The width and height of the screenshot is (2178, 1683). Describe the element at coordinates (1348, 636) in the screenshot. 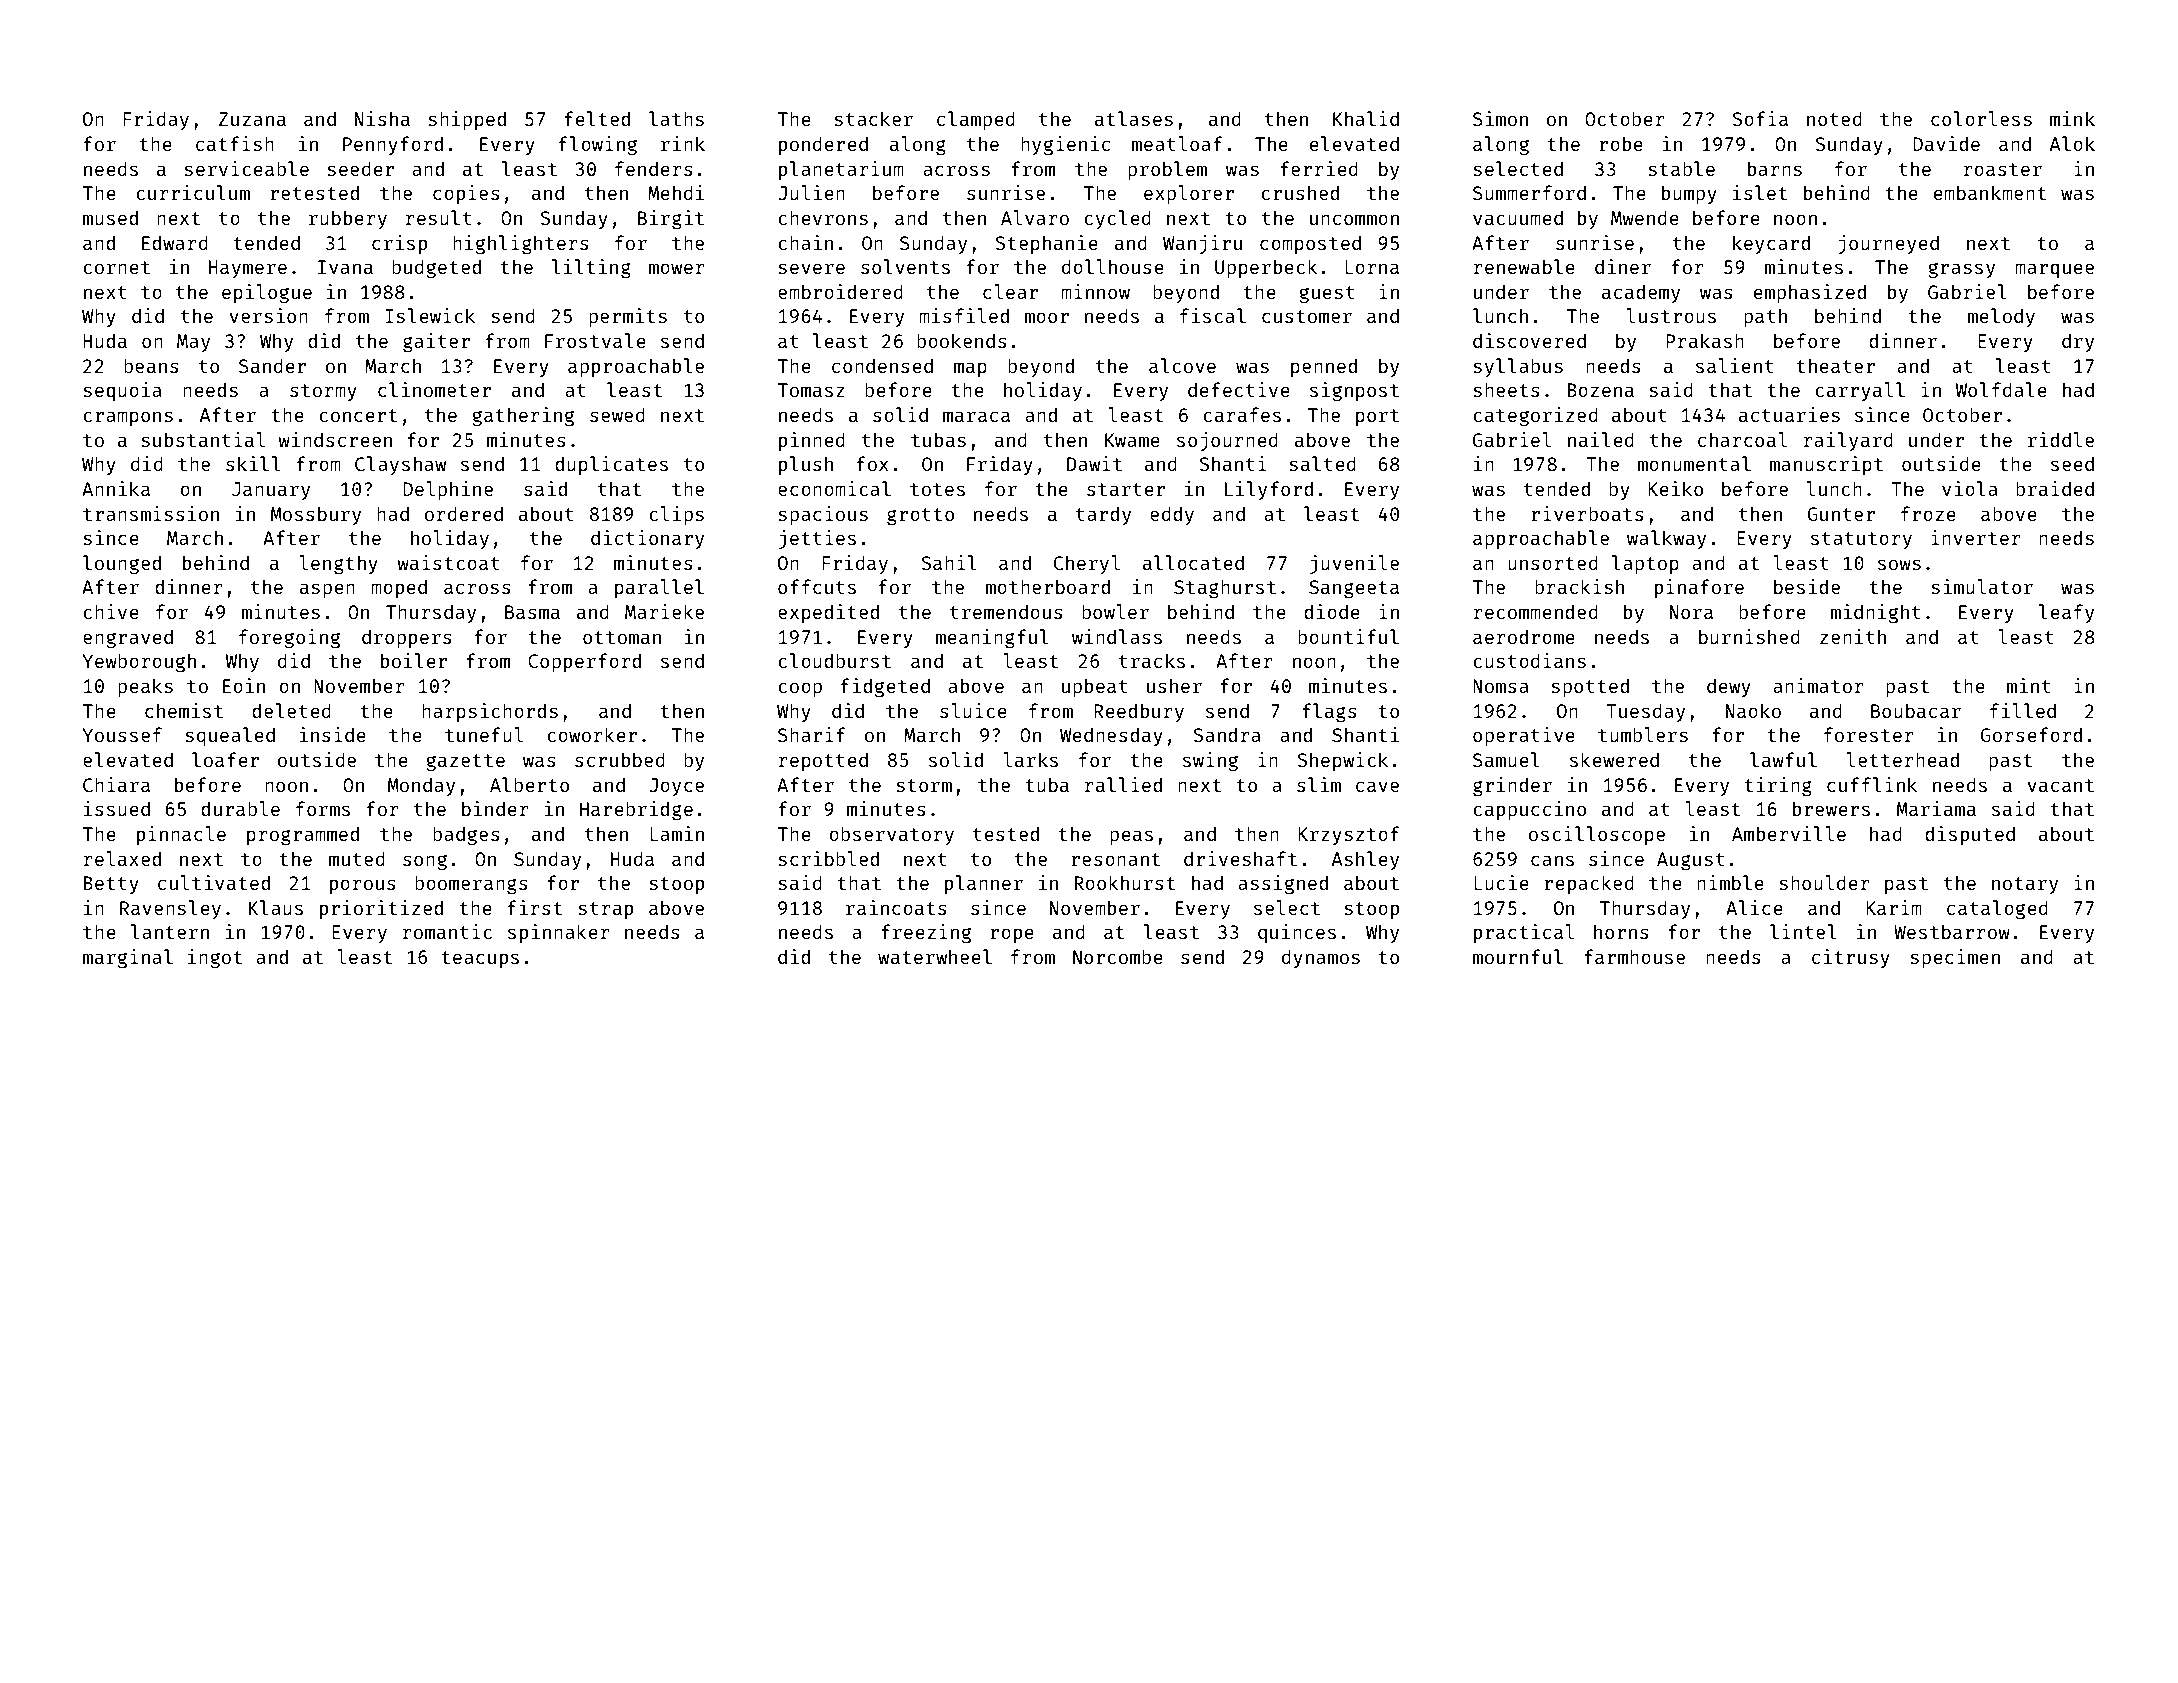

I see `bountiful` at that location.
